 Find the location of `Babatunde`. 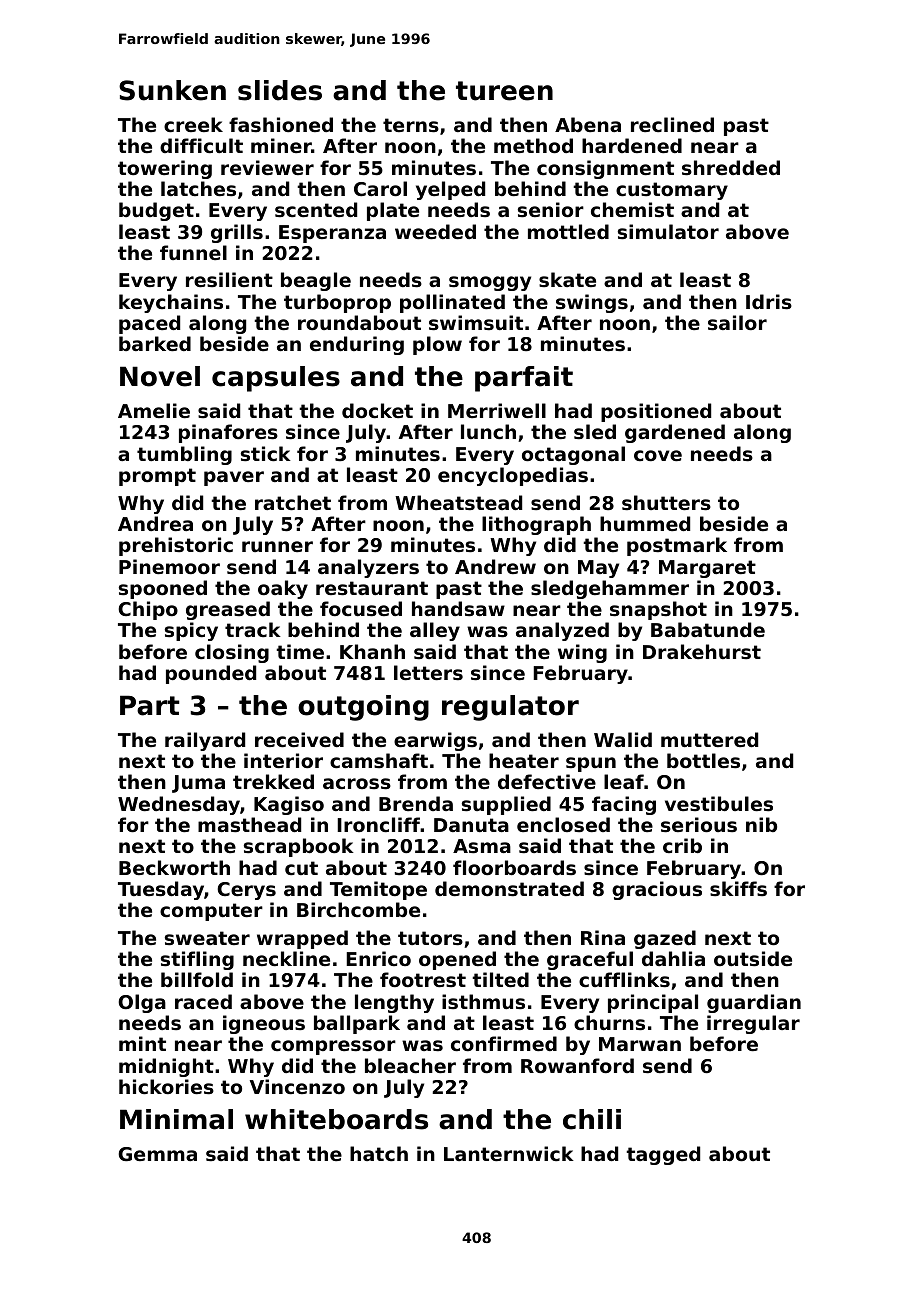

Babatunde is located at coordinates (708, 629).
